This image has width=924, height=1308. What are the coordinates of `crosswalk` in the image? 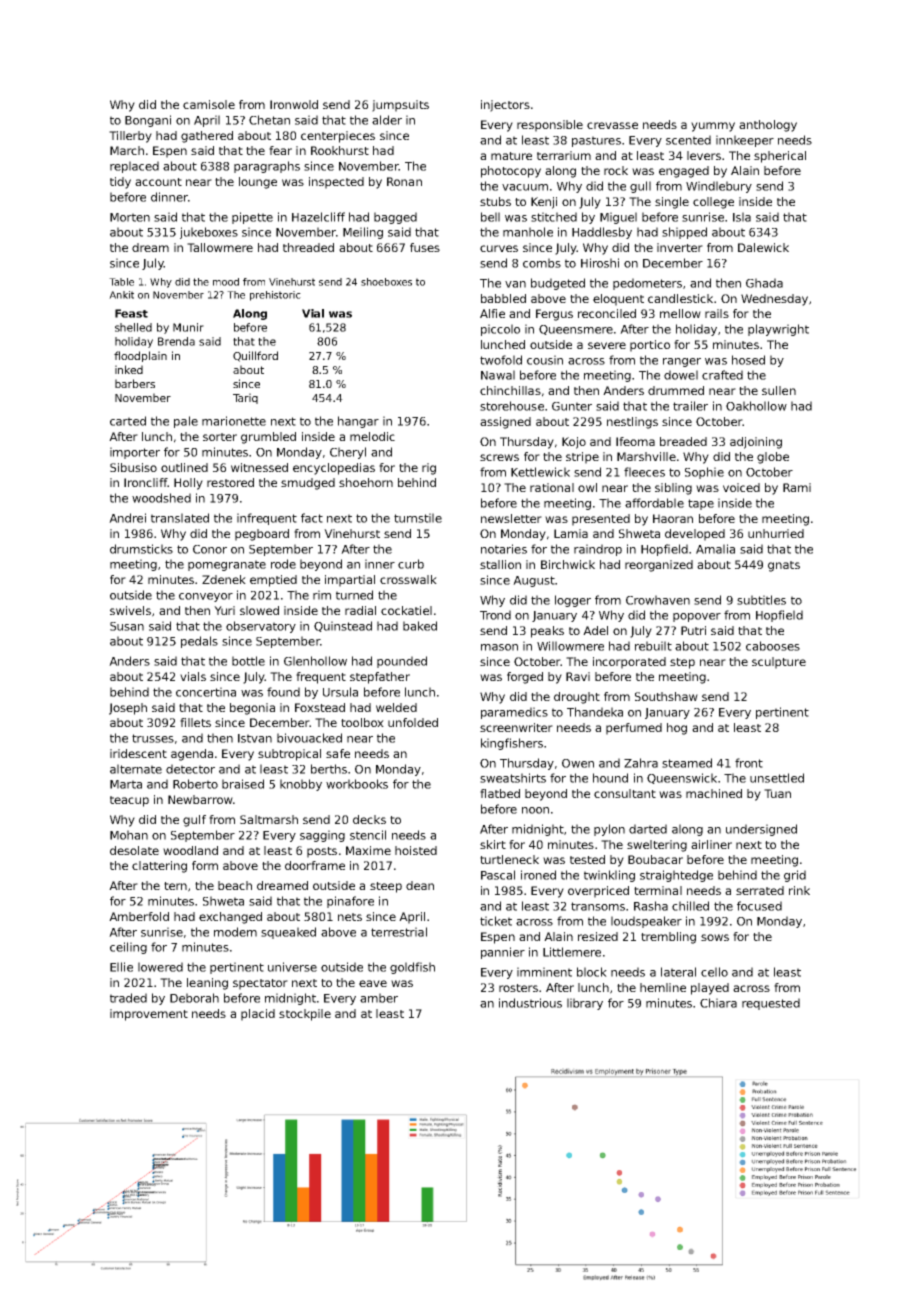 It's located at (408, 579).
